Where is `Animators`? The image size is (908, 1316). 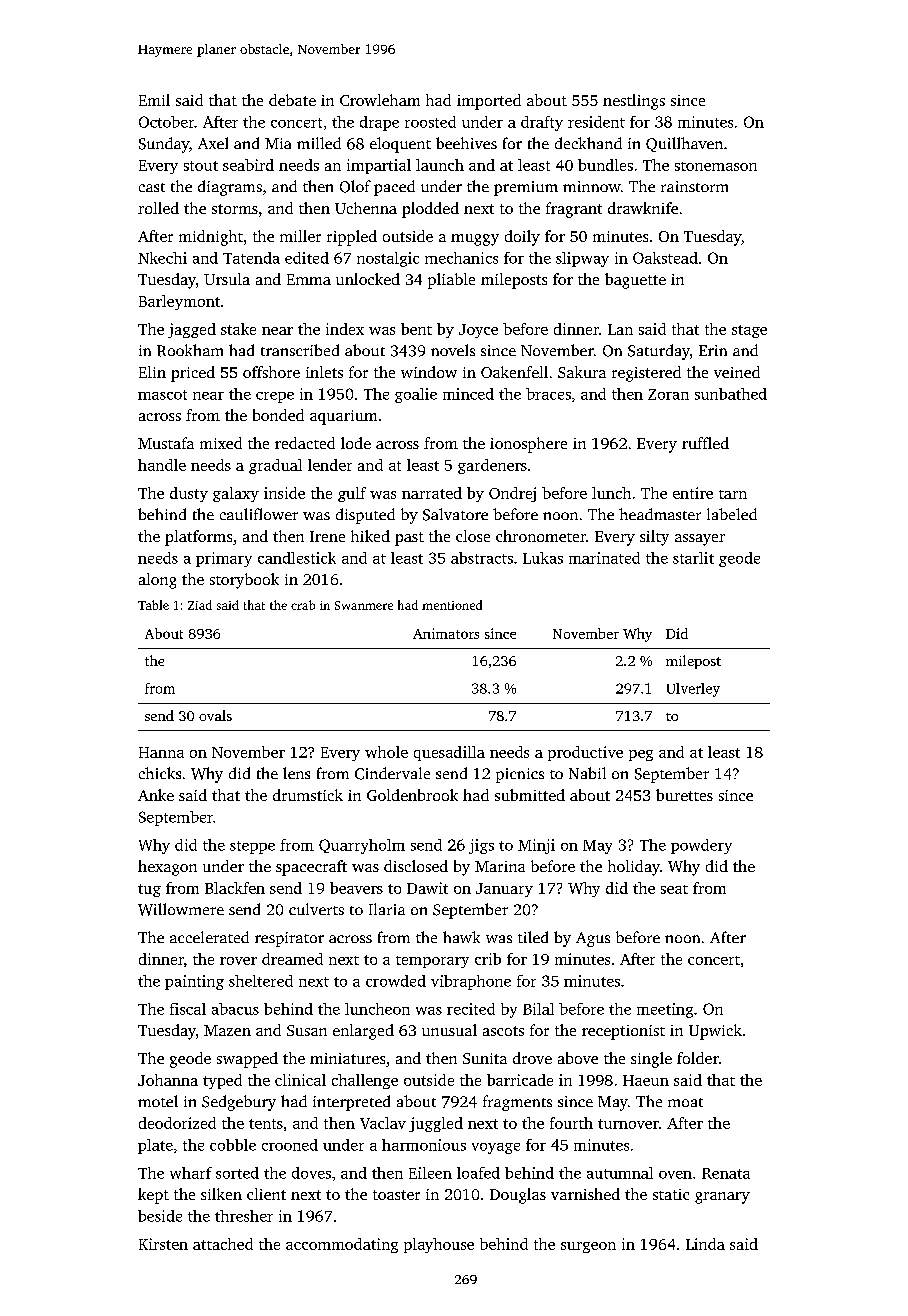
Animators is located at coordinates (446, 633).
